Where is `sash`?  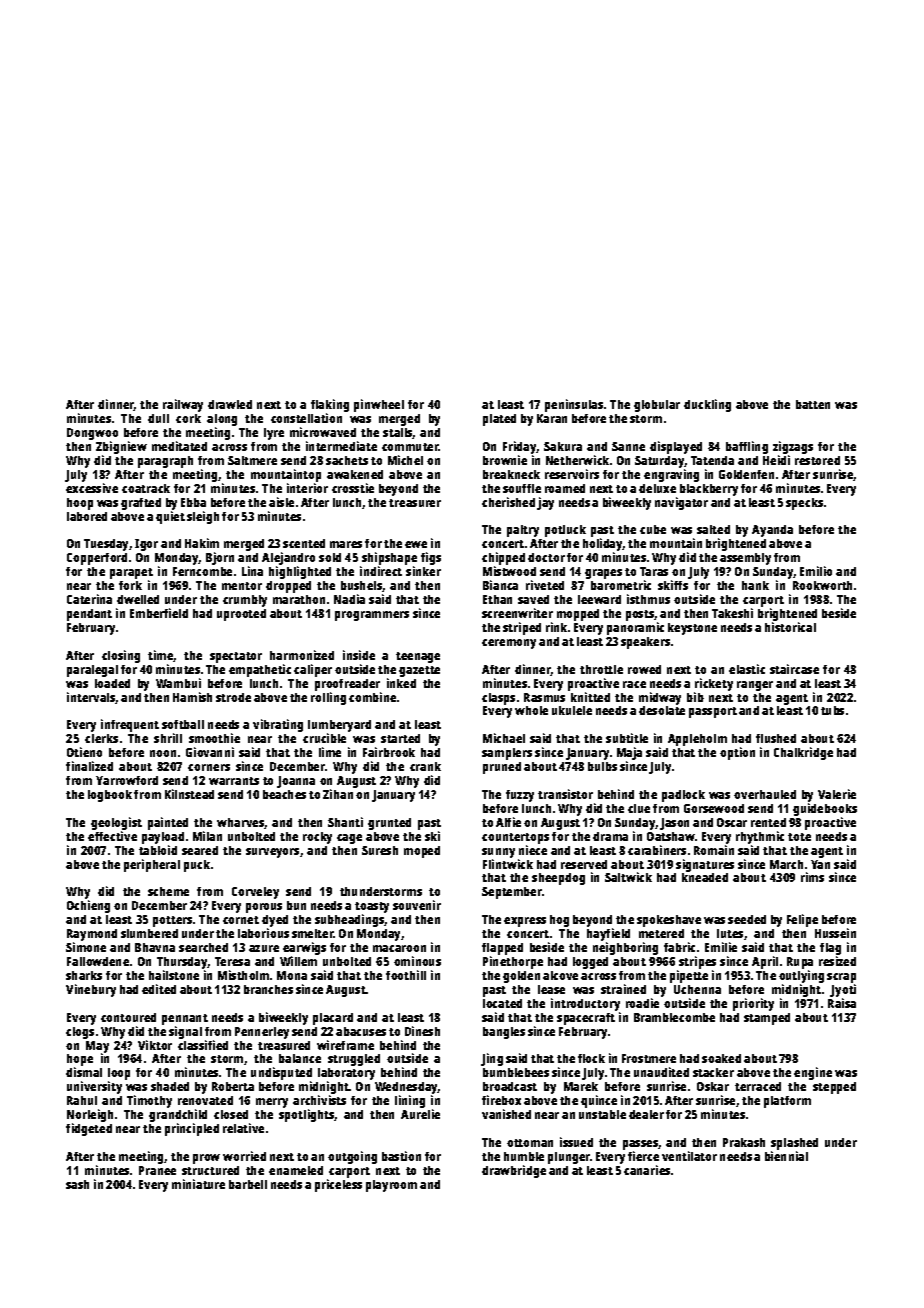 sash is located at coordinates (77, 1184).
